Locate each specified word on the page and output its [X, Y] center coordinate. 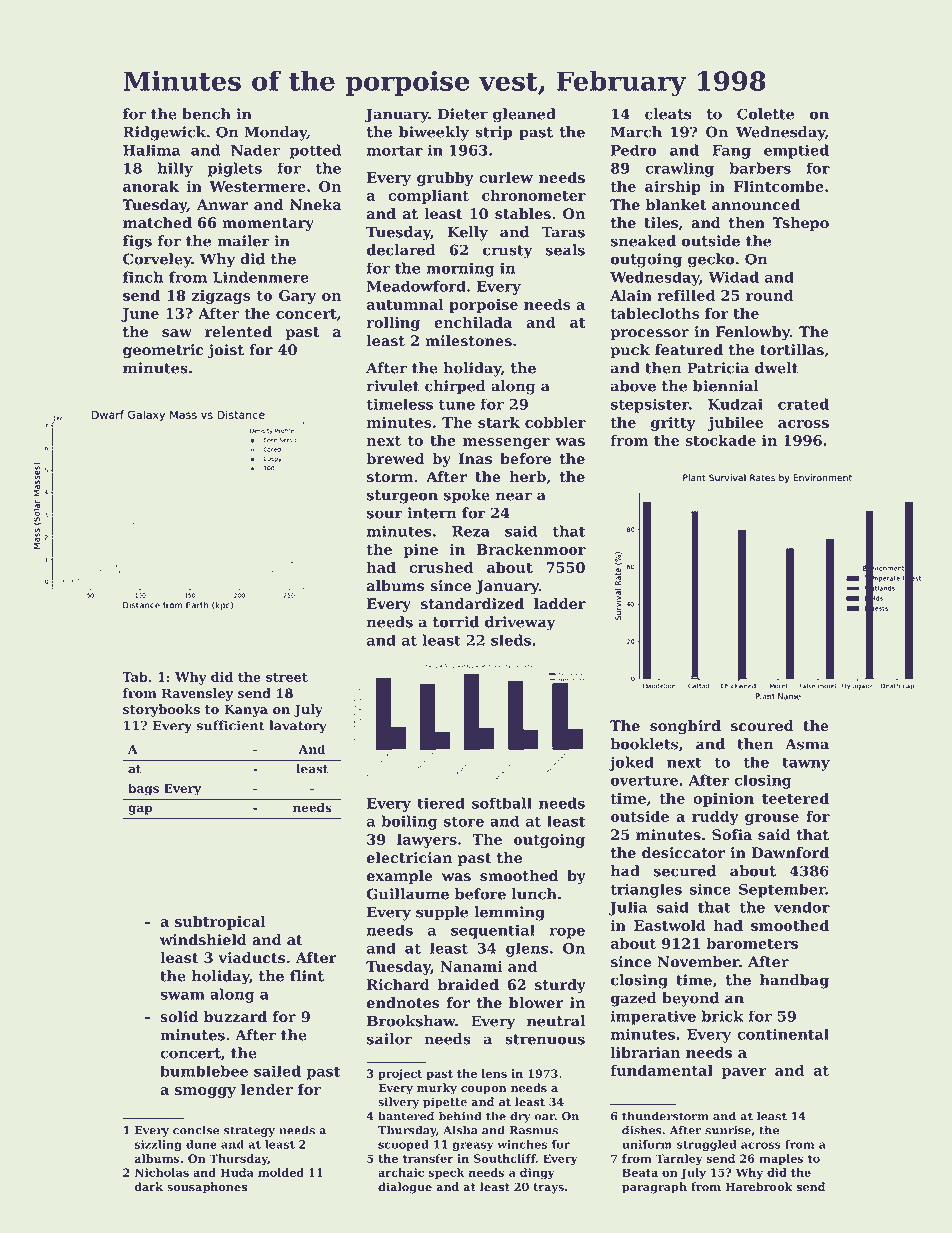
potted [315, 151]
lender [267, 1089]
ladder [560, 604]
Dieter [463, 114]
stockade [720, 440]
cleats [668, 114]
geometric [163, 351]
